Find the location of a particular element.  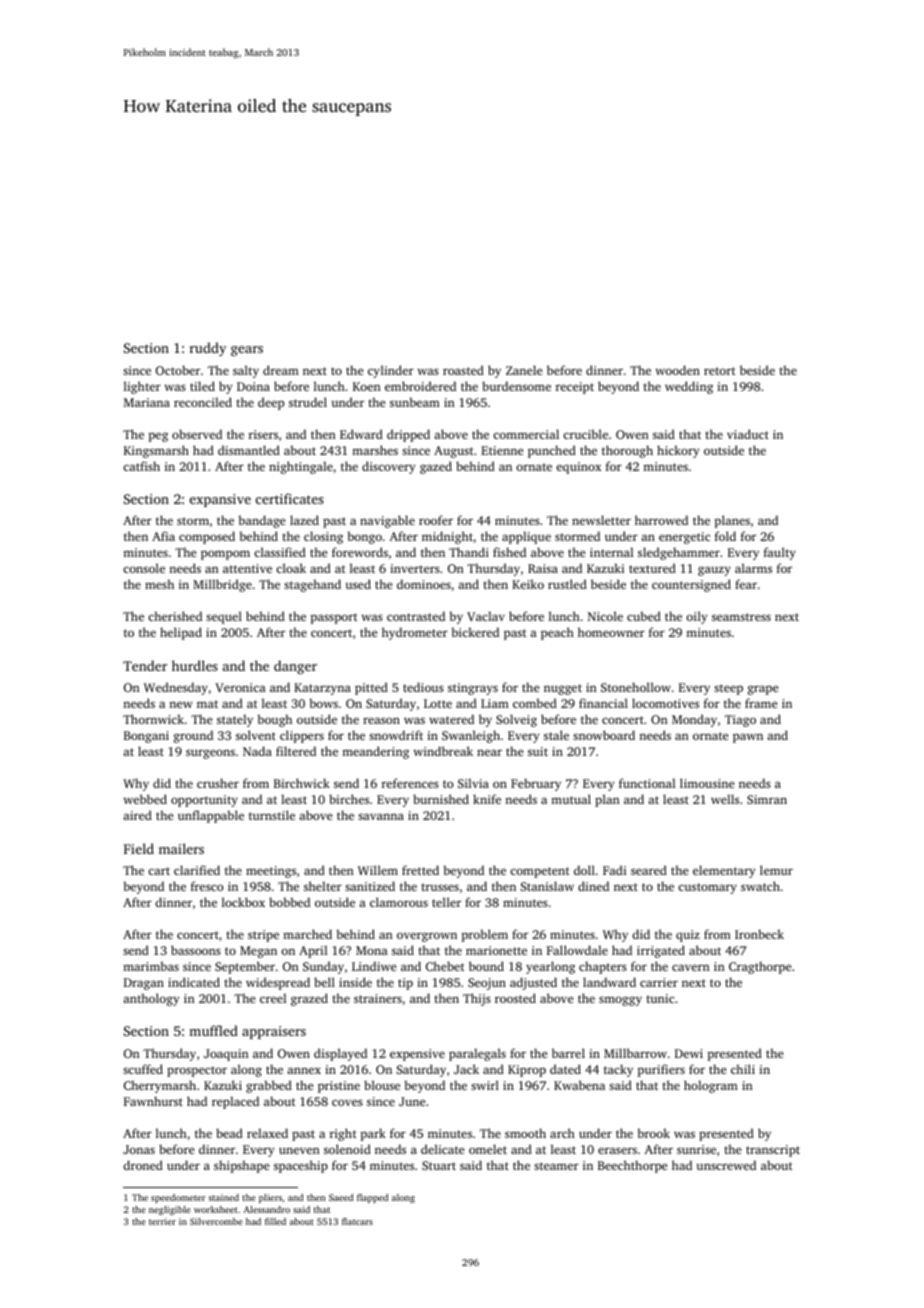

sunrise is located at coordinates (696, 1149).
